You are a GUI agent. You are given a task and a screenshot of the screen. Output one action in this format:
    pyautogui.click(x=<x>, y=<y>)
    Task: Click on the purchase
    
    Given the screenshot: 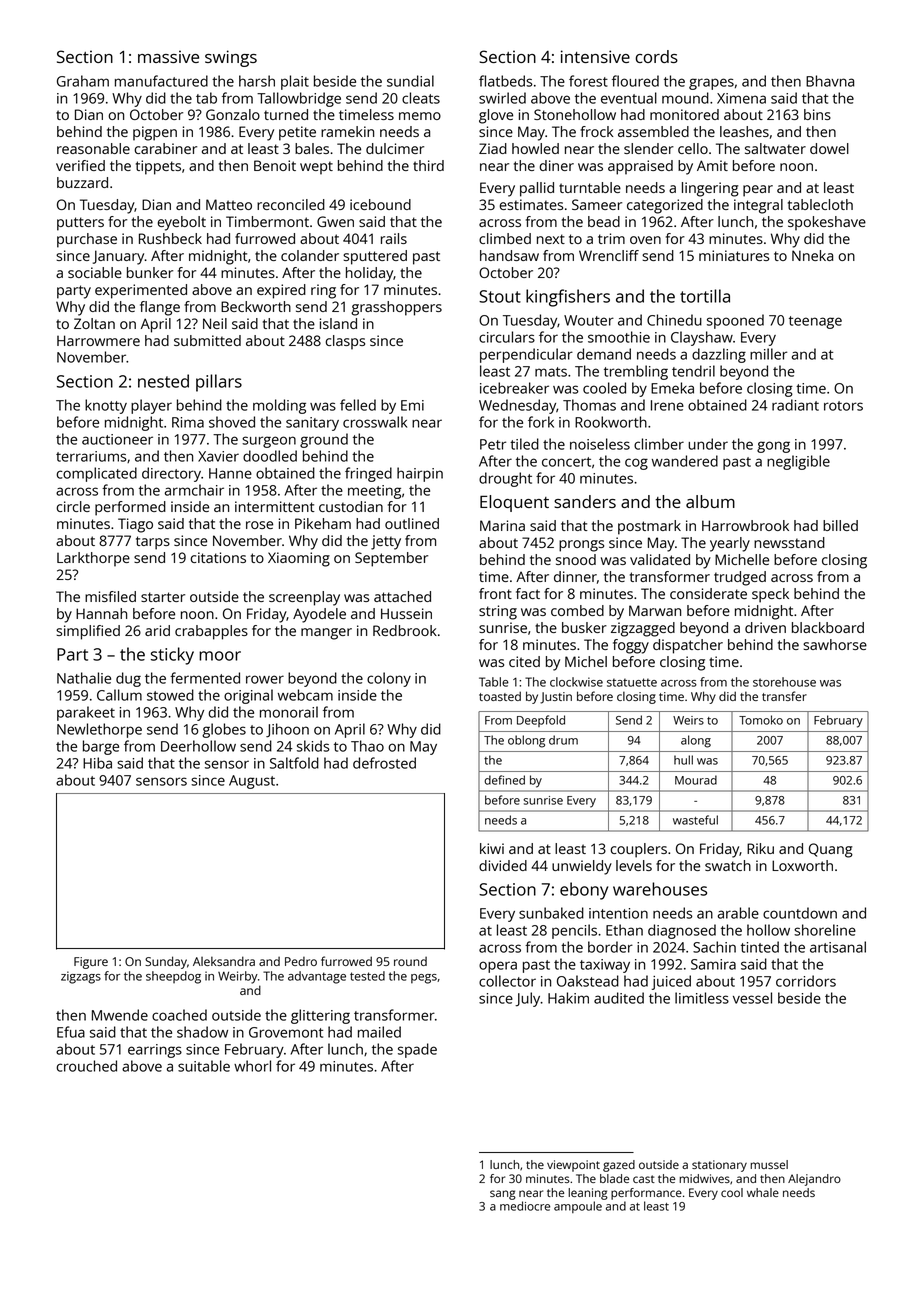 What is the action you would take?
    pyautogui.click(x=87, y=240)
